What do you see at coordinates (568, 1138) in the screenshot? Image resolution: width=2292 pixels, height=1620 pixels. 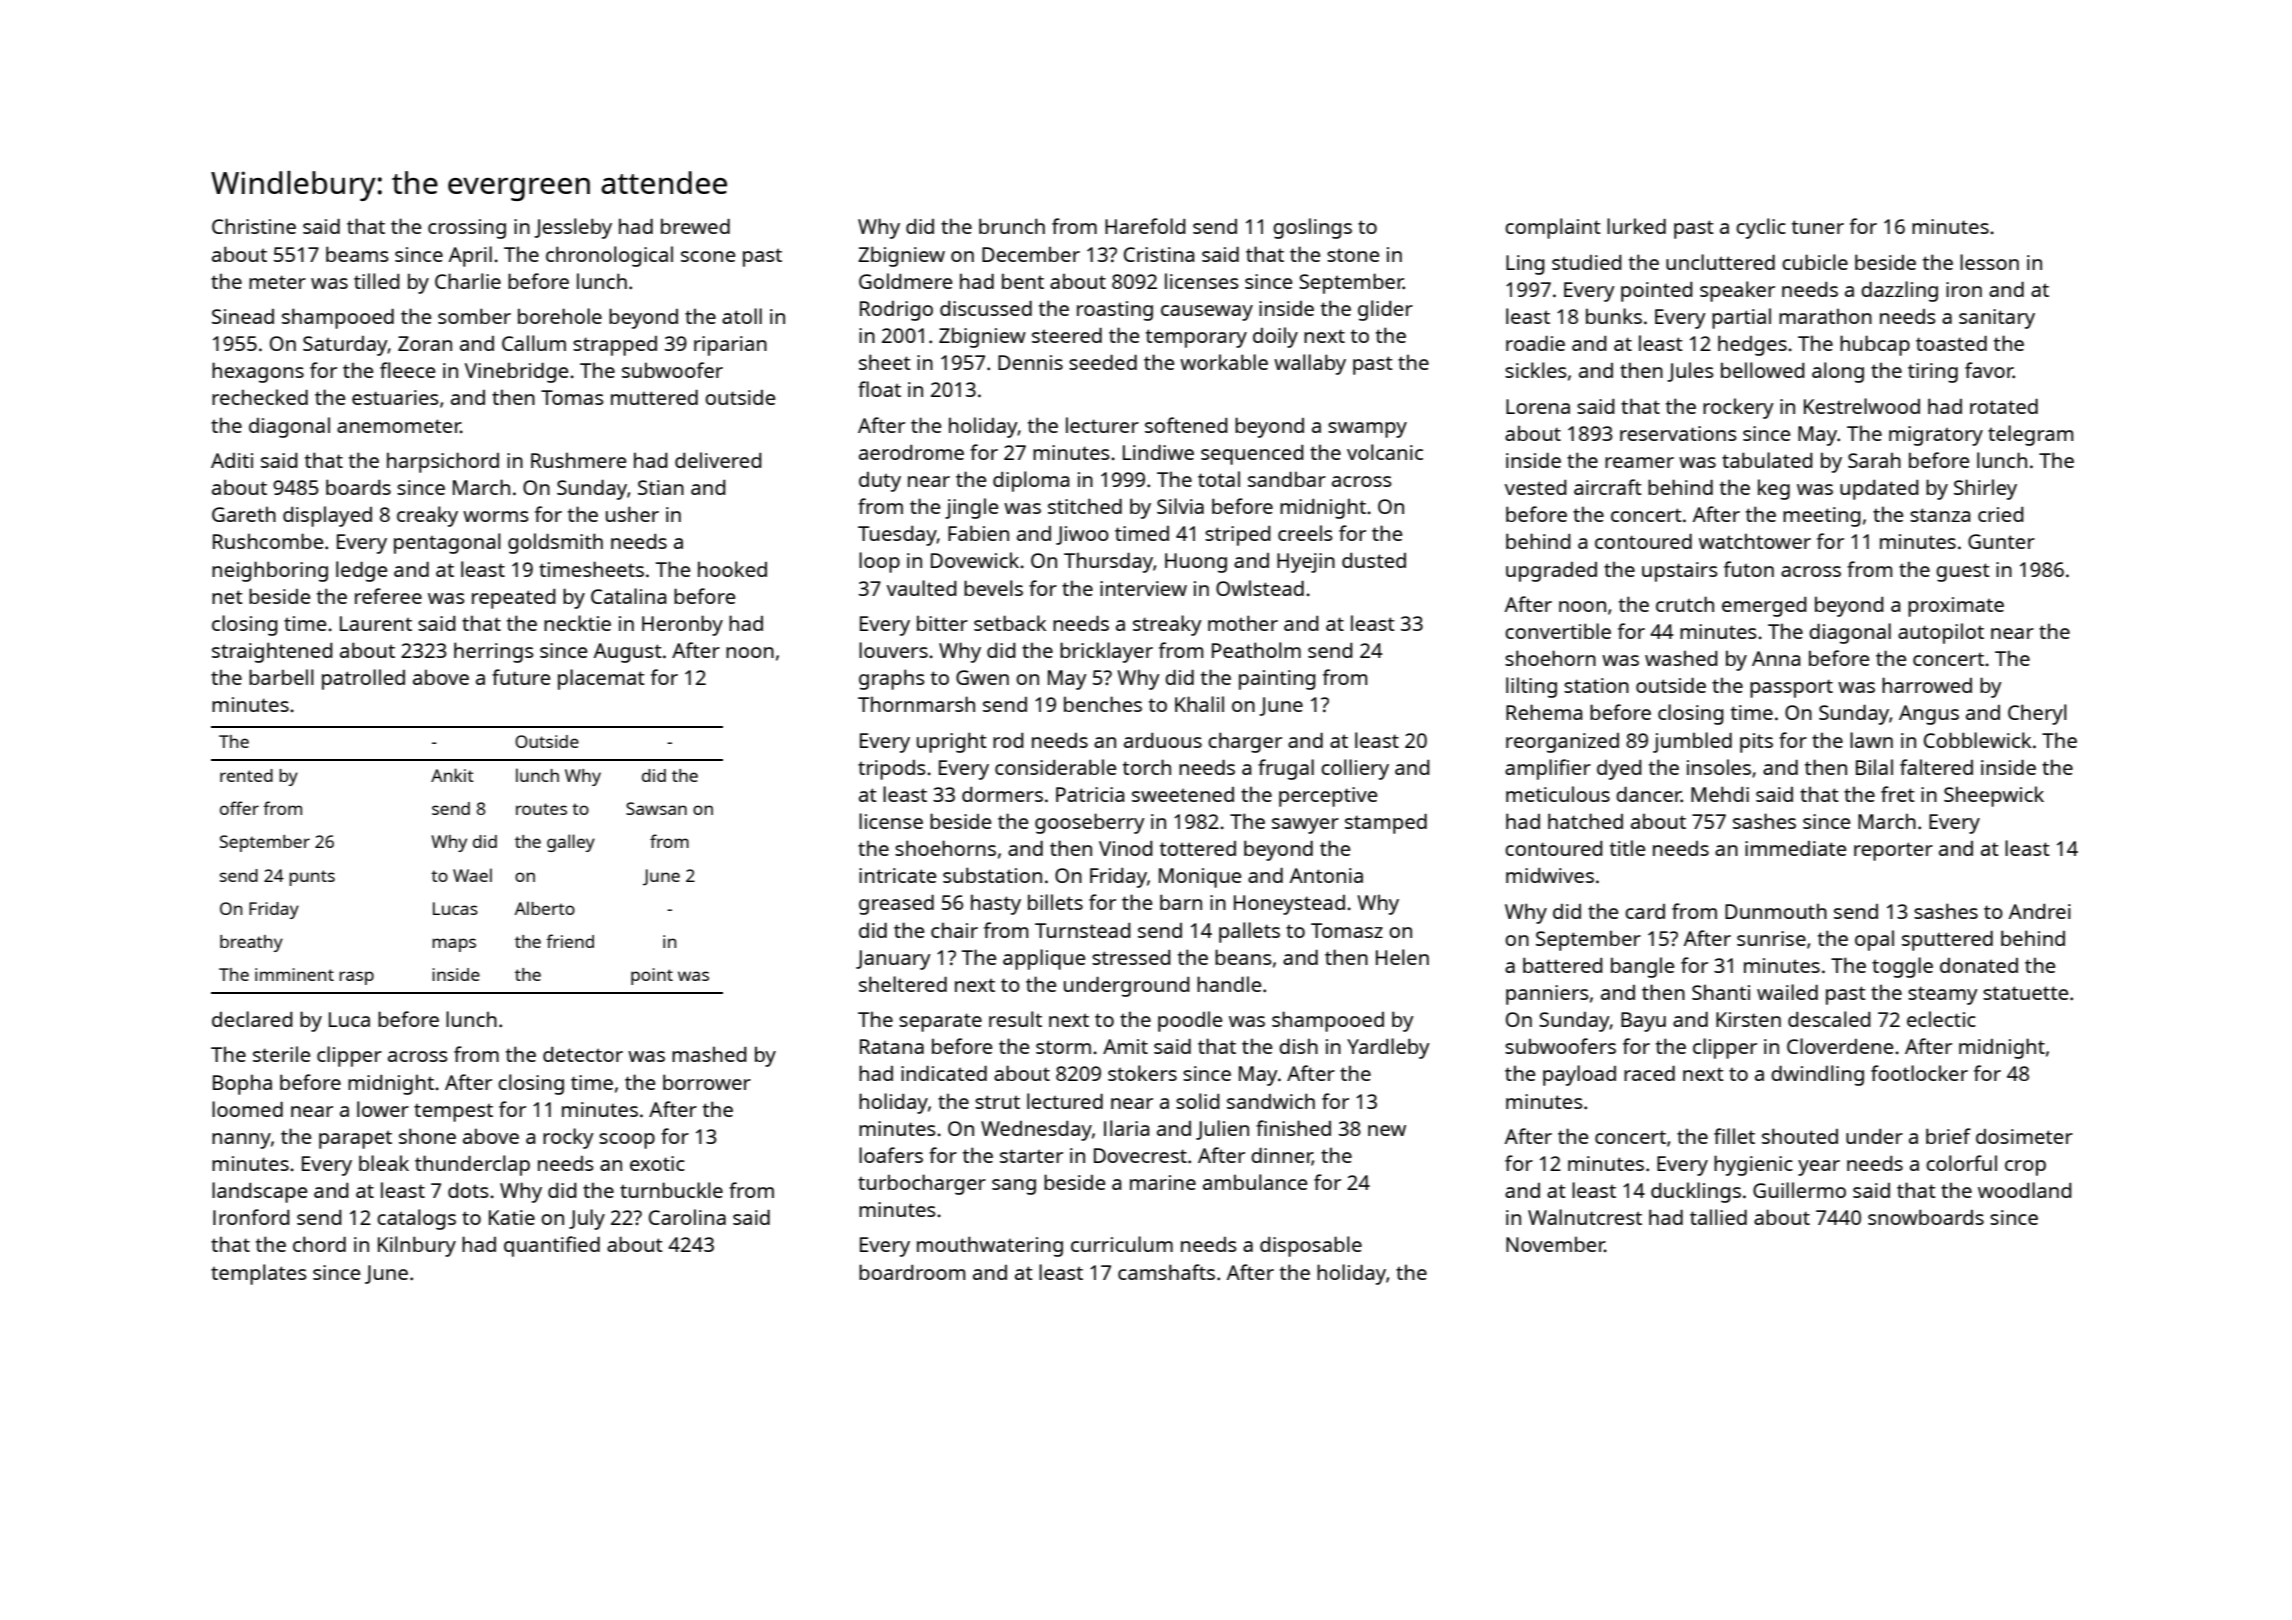 I see `rocky` at bounding box center [568, 1138].
